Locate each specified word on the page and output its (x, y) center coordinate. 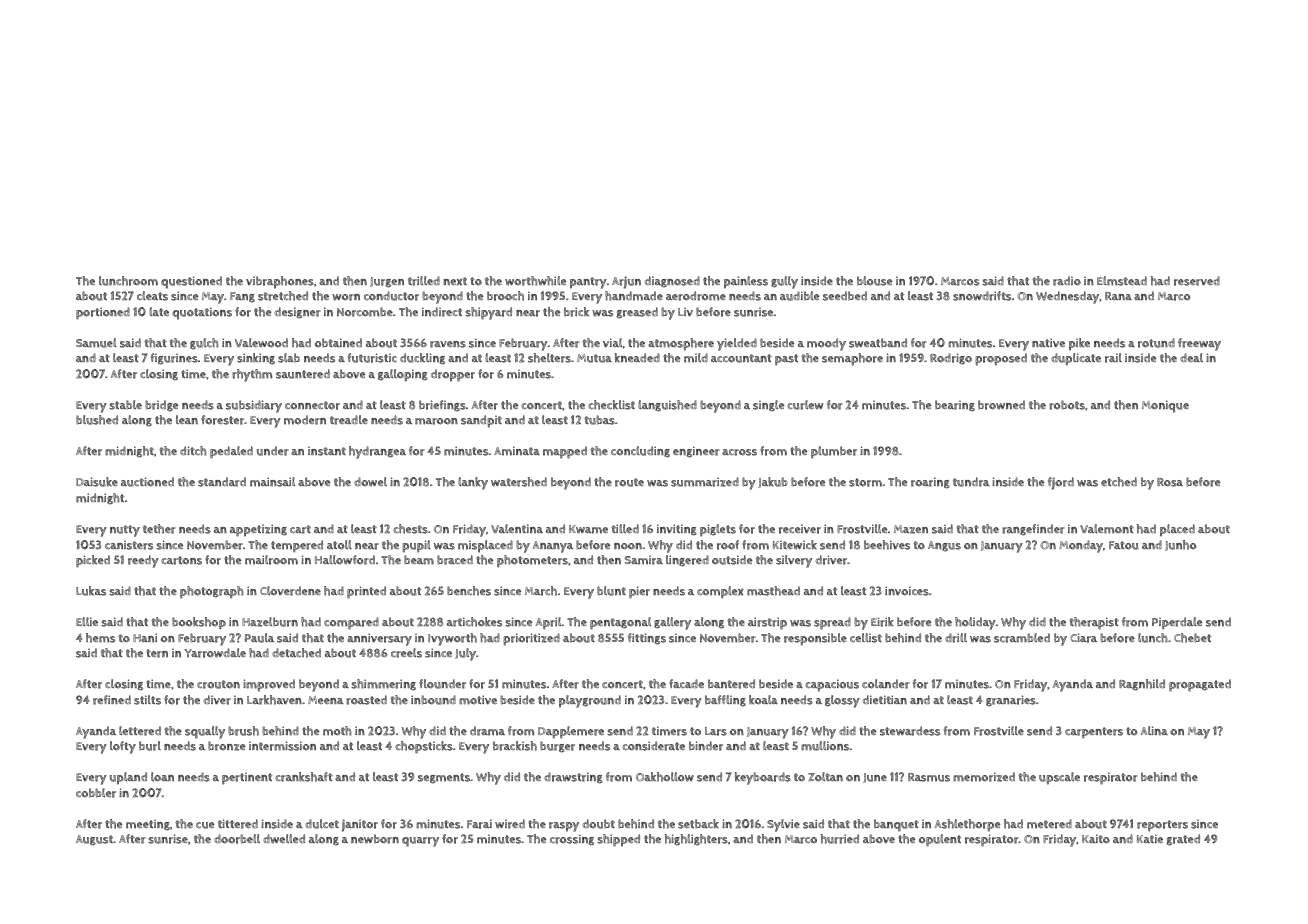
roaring (930, 483)
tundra (971, 482)
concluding (640, 452)
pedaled (231, 452)
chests (410, 529)
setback (698, 824)
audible (799, 296)
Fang (242, 297)
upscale (1059, 778)
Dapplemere (571, 732)
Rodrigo (951, 359)
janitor (360, 825)
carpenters (1094, 733)
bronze (226, 746)
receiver (800, 529)
